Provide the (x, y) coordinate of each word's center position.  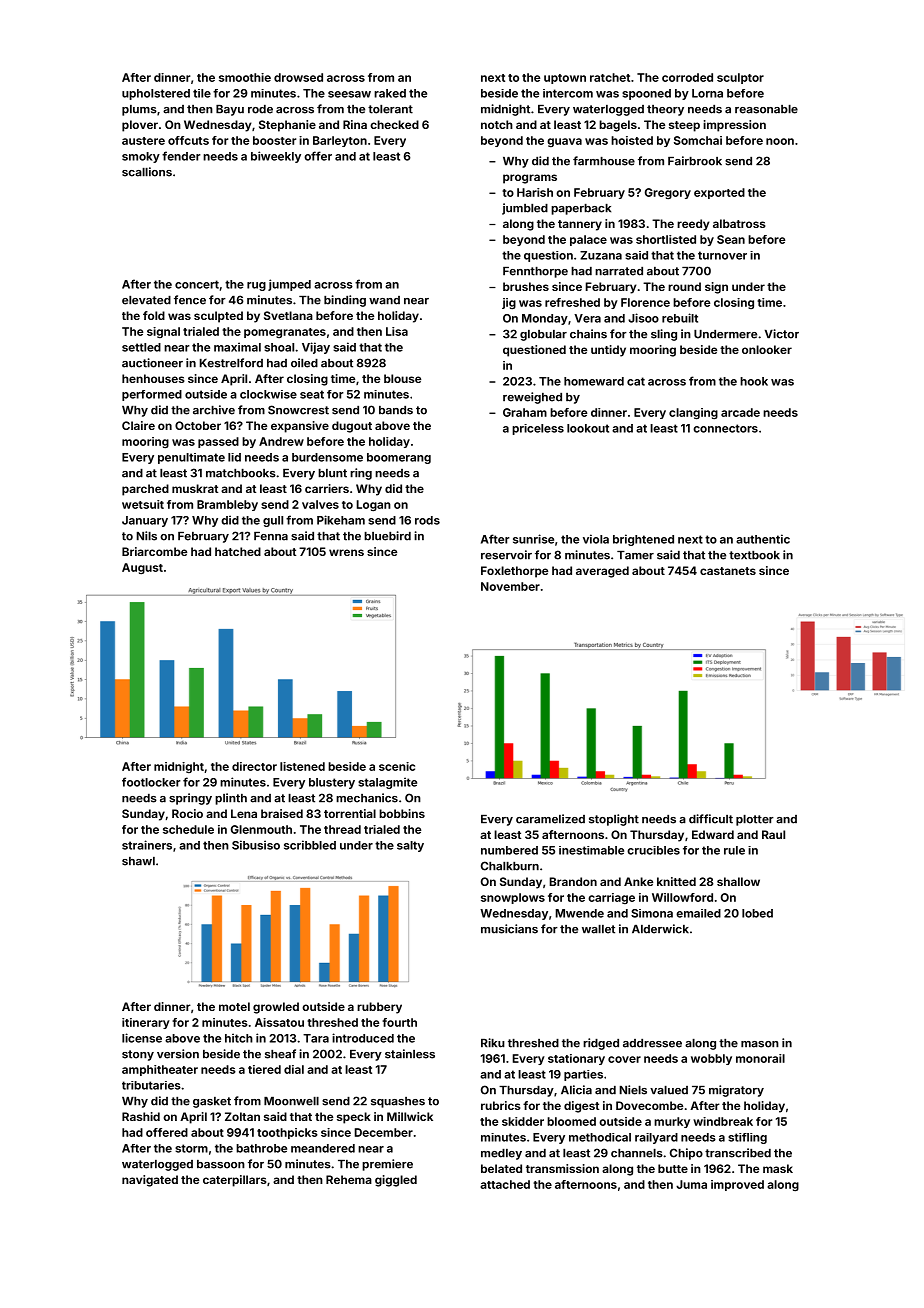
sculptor (740, 78)
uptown (565, 79)
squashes (398, 1102)
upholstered (156, 94)
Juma (691, 1184)
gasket (212, 1102)
